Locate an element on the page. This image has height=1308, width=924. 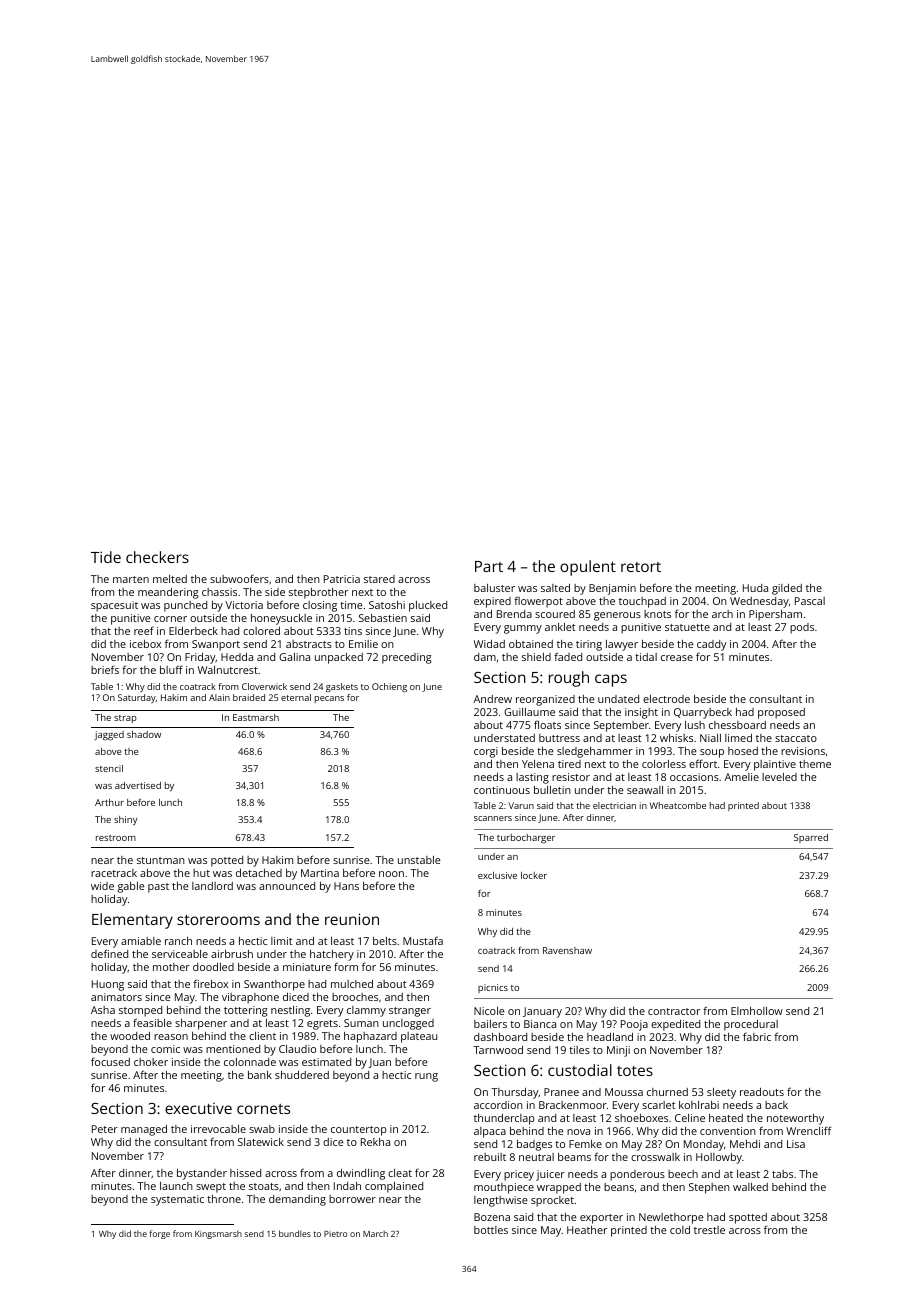
honeysuckle is located at coordinates (281, 619).
